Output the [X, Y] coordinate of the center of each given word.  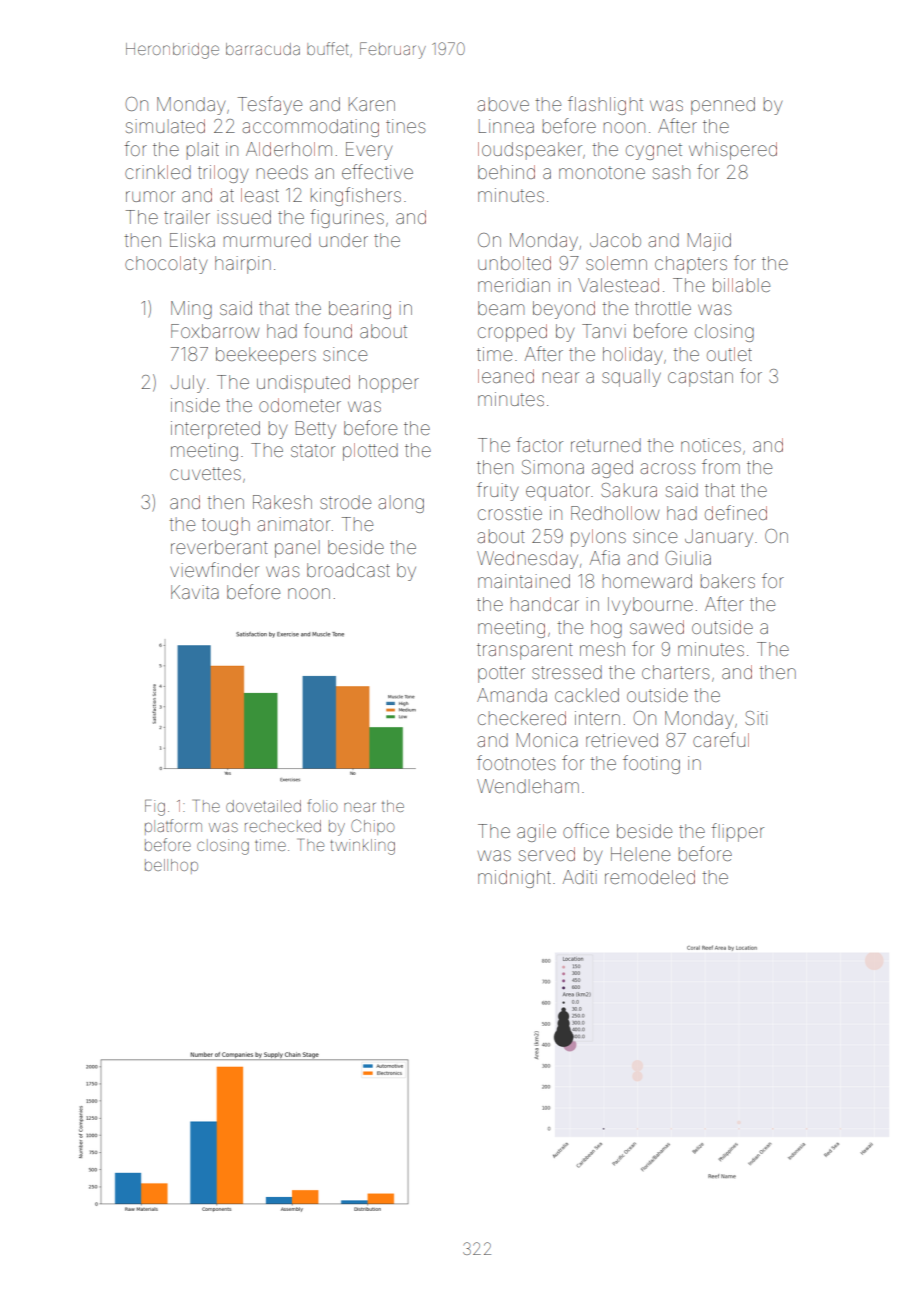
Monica [547, 740]
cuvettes [205, 473]
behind [506, 172]
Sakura [629, 490]
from [721, 466]
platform [173, 827]
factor [539, 444]
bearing [360, 310]
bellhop [171, 866]
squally [631, 378]
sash [671, 172]
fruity [497, 491]
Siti [756, 718]
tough [226, 526]
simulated [165, 126]
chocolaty [166, 265]
